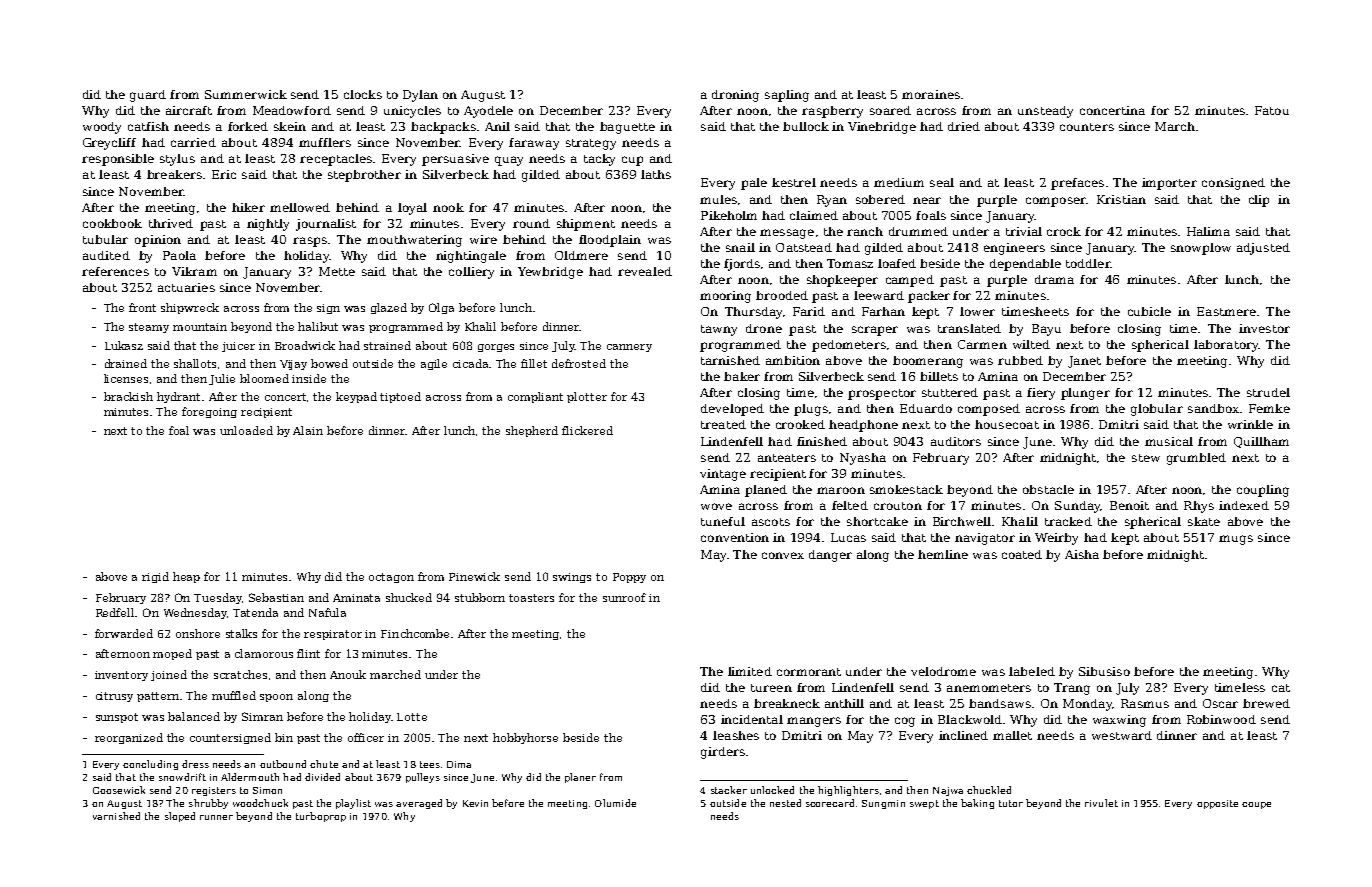 This screenshot has width=1372, height=887. Describe the element at coordinates (1031, 344) in the screenshot. I see `wilted` at that location.
